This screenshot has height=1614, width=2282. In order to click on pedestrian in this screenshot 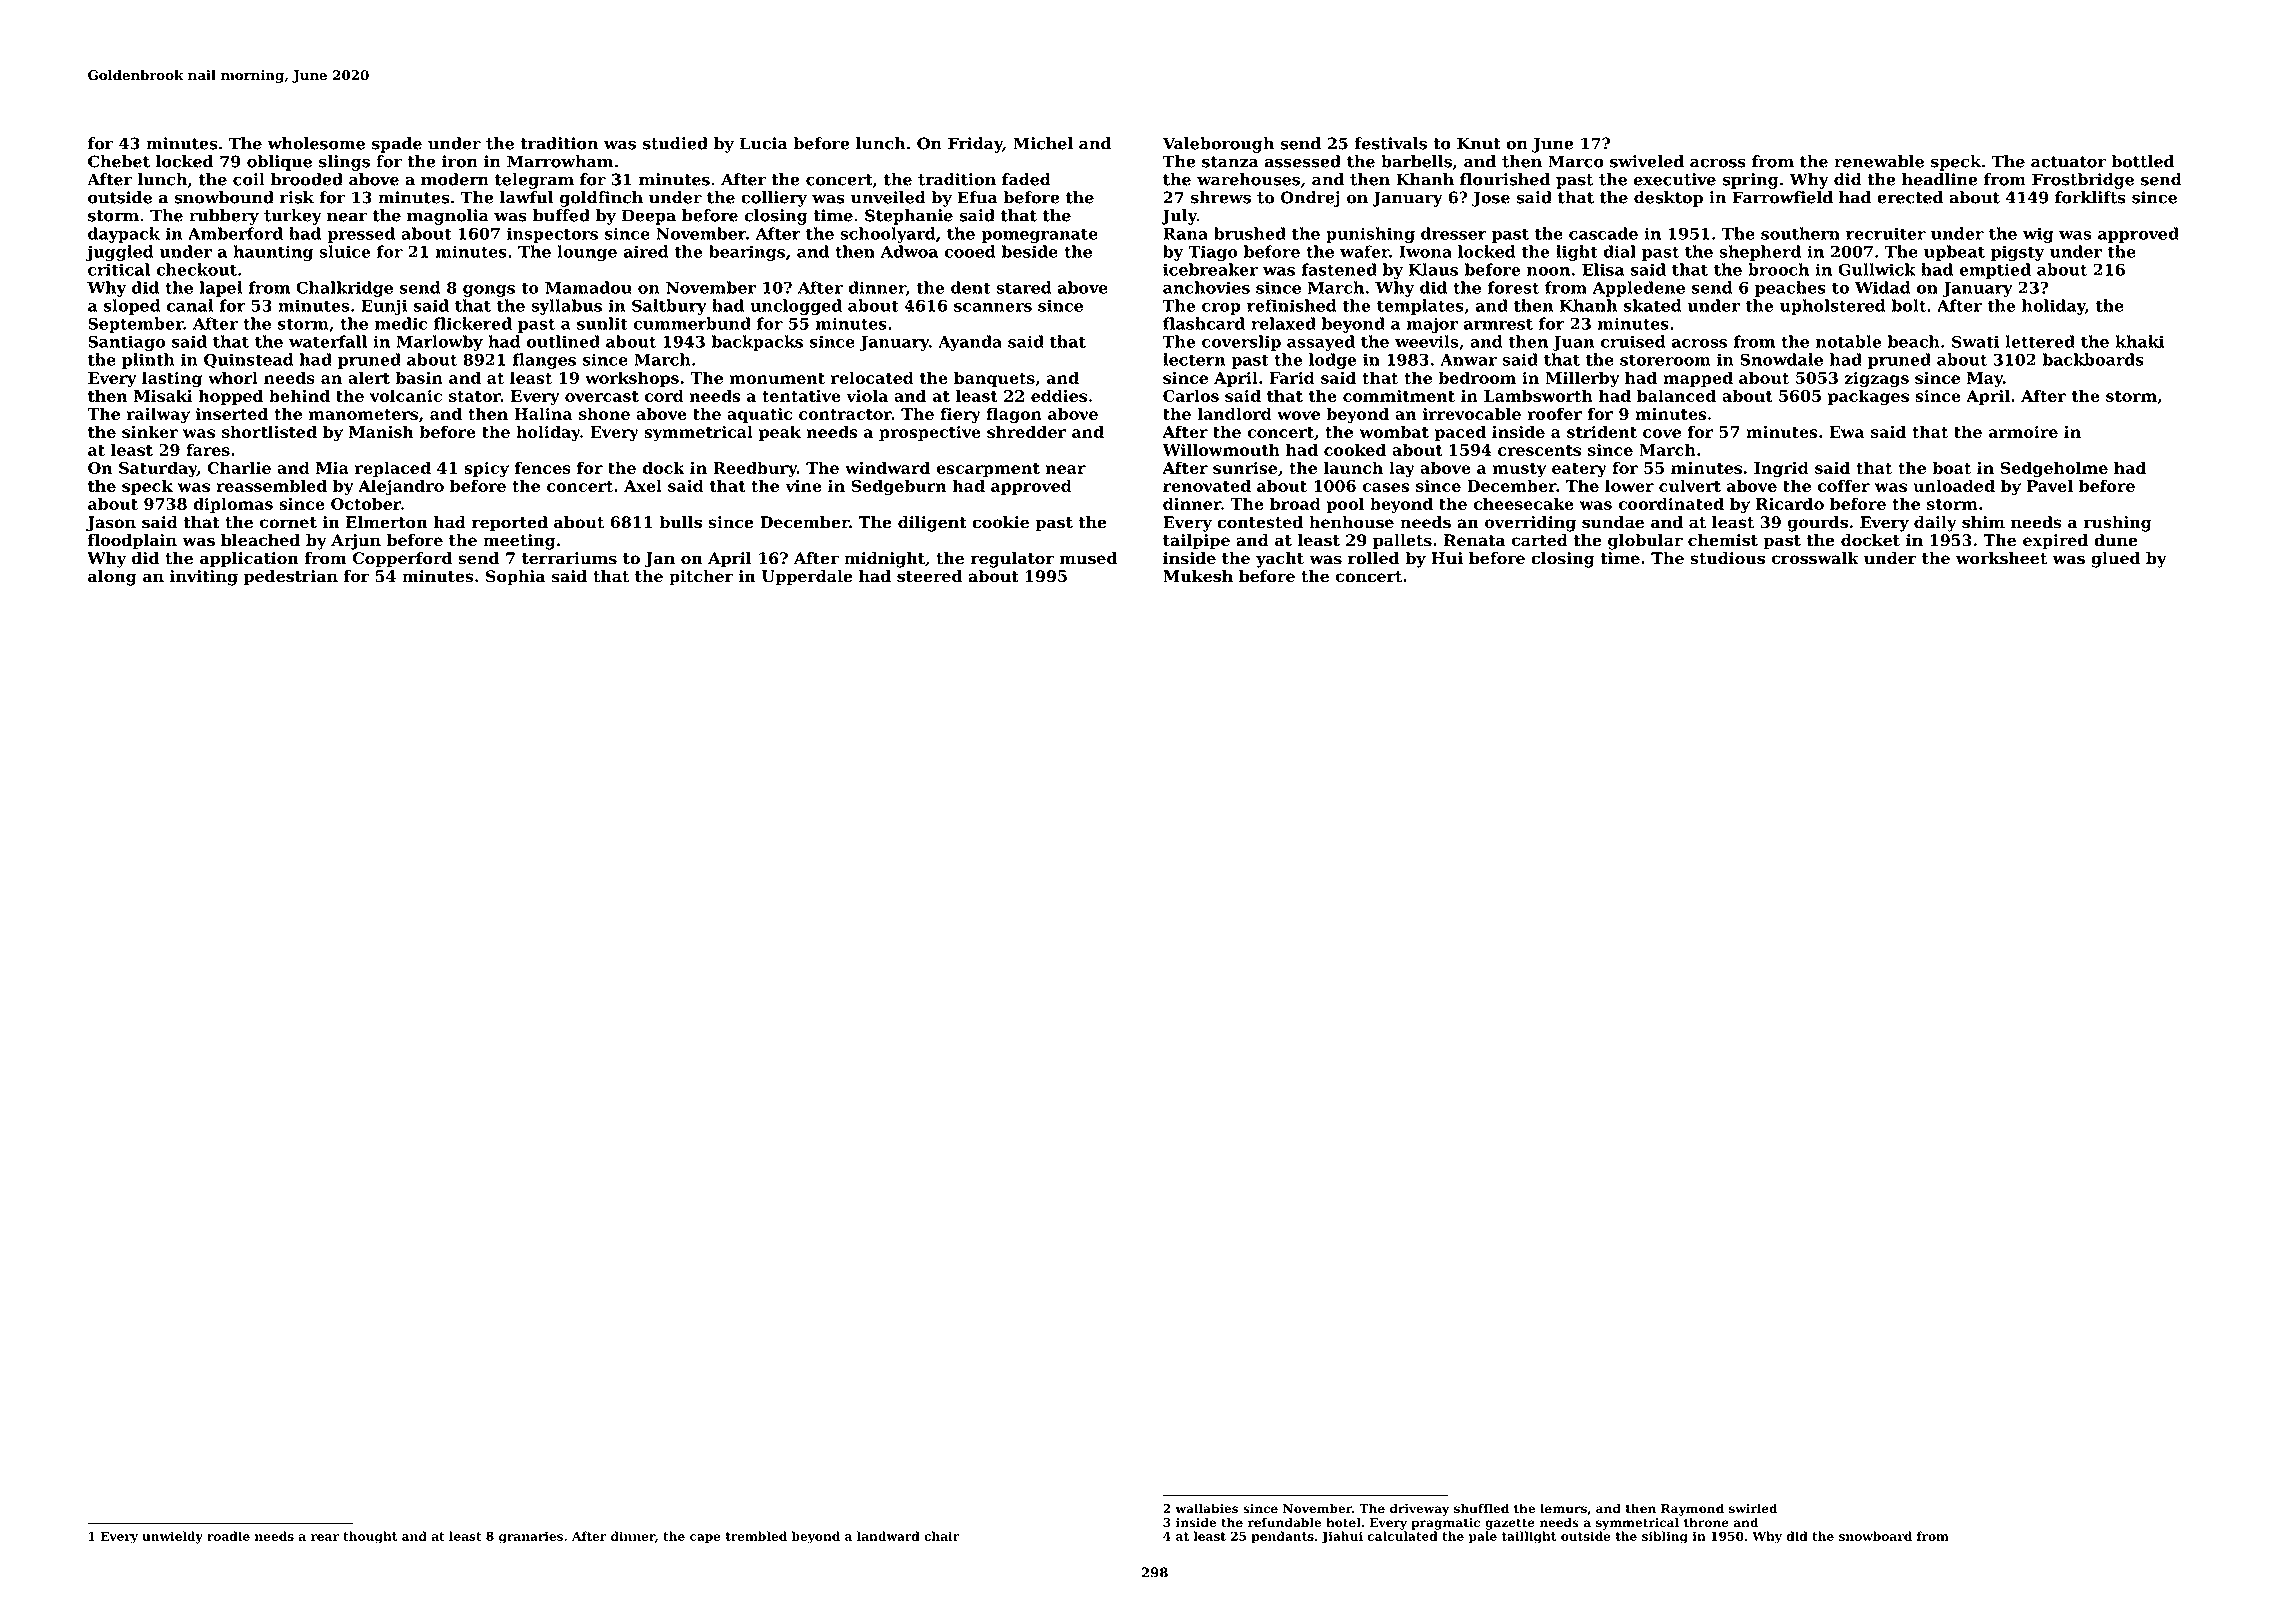, I will do `click(291, 578)`.
